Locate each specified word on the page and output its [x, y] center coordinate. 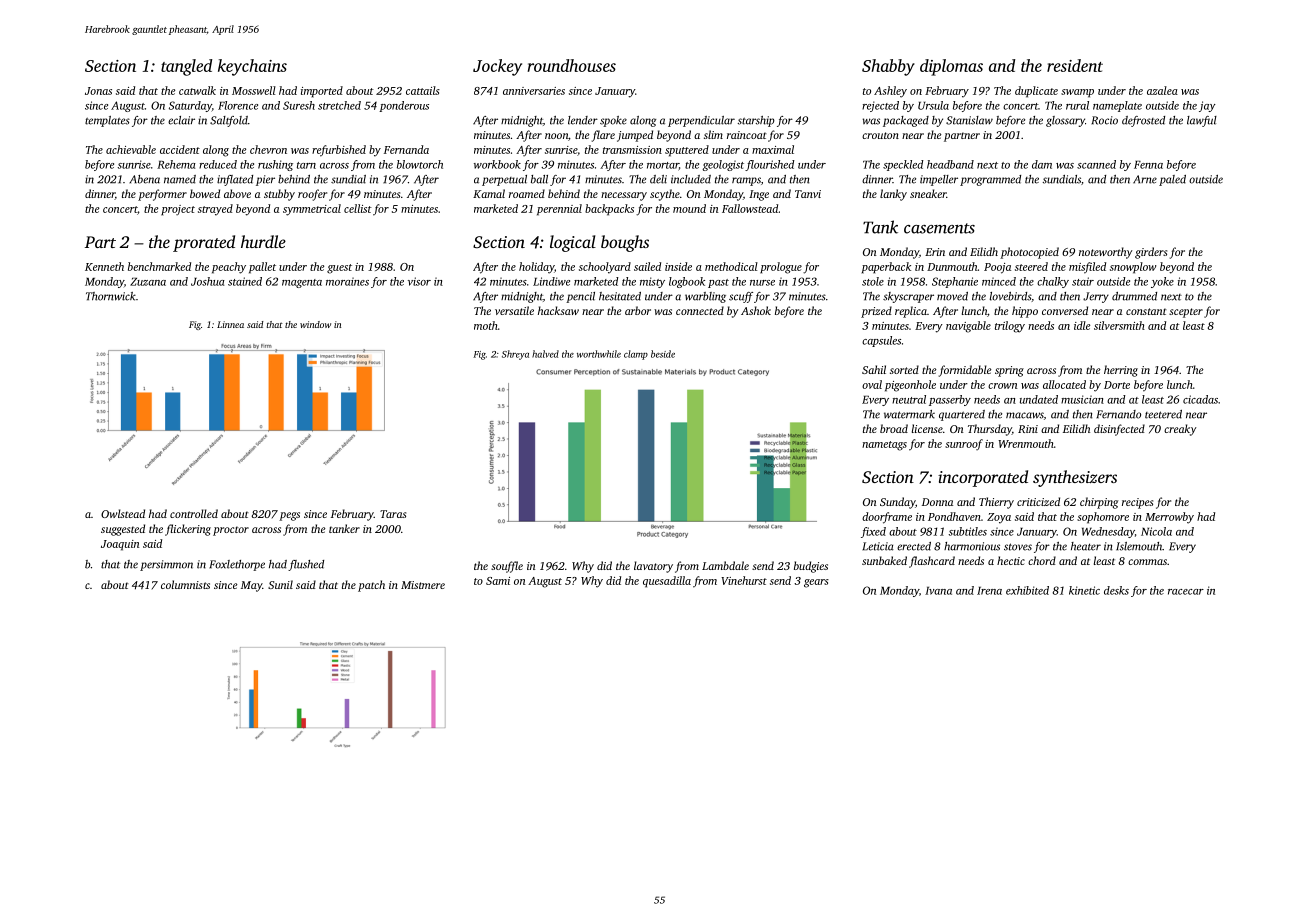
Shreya [515, 355]
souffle [507, 567]
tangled [186, 67]
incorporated [983, 478]
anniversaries [534, 91]
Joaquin [120, 545]
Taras [393, 514]
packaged [906, 121]
